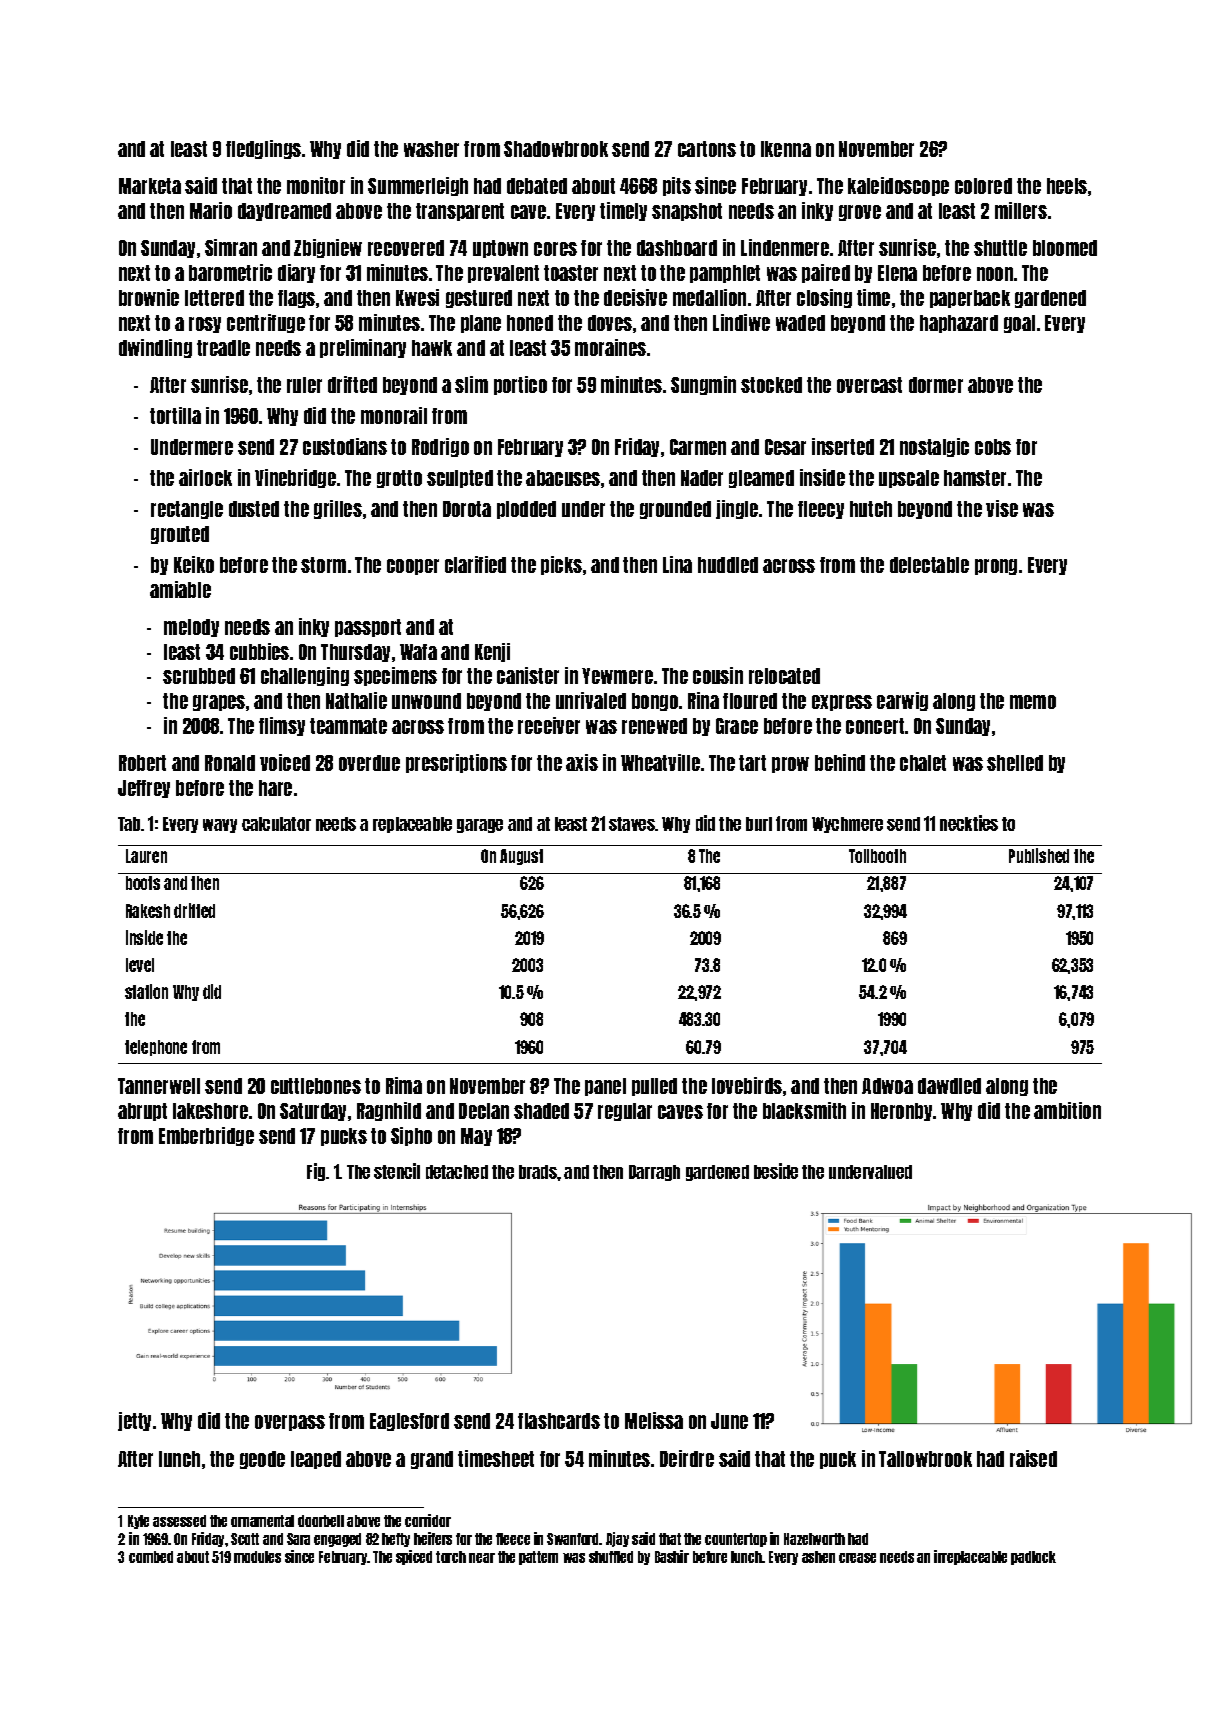 The height and width of the image is (1725, 1220). I want to click on brads, so click(538, 1172).
